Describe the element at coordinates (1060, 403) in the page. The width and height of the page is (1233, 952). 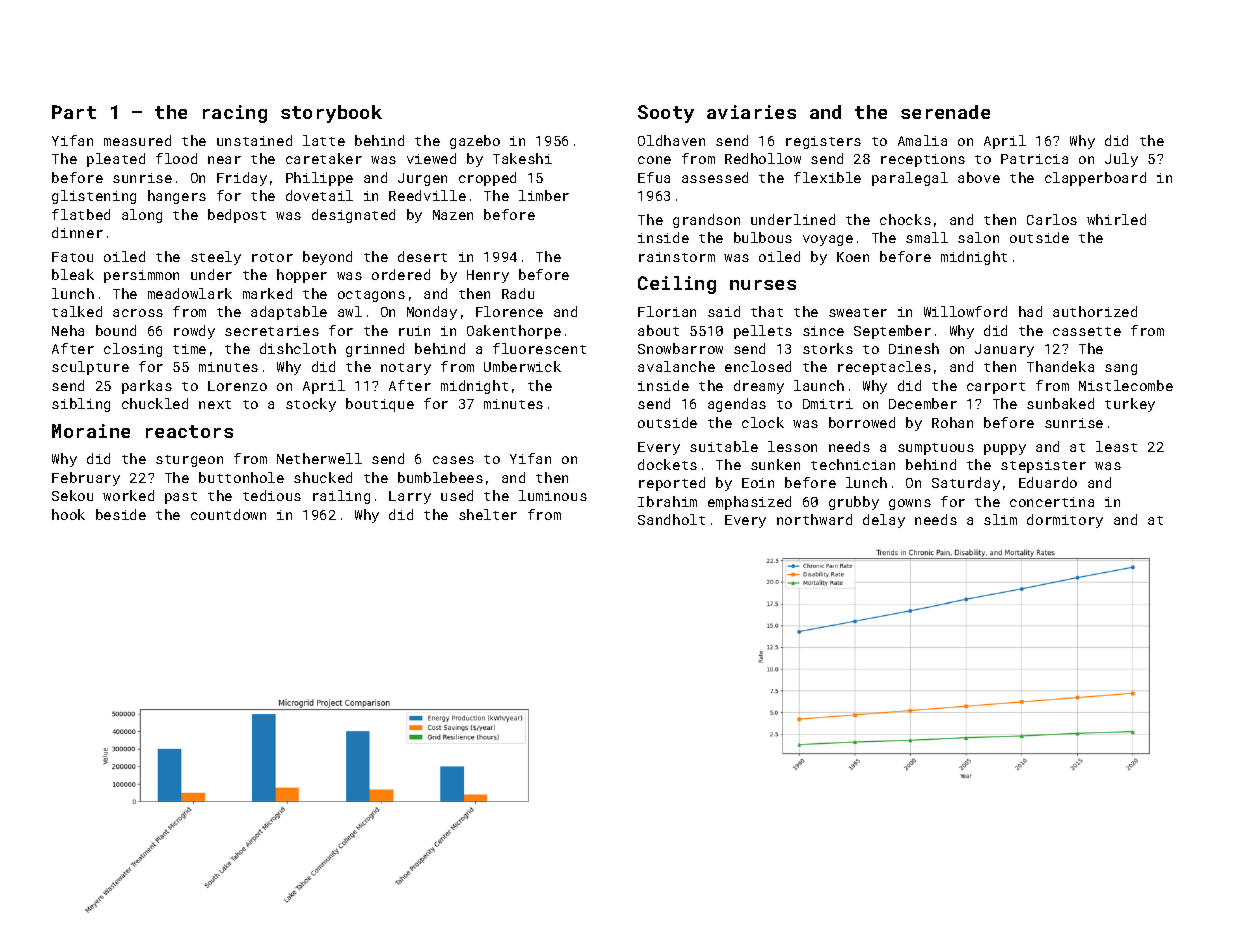
I see `sunbaked` at that location.
